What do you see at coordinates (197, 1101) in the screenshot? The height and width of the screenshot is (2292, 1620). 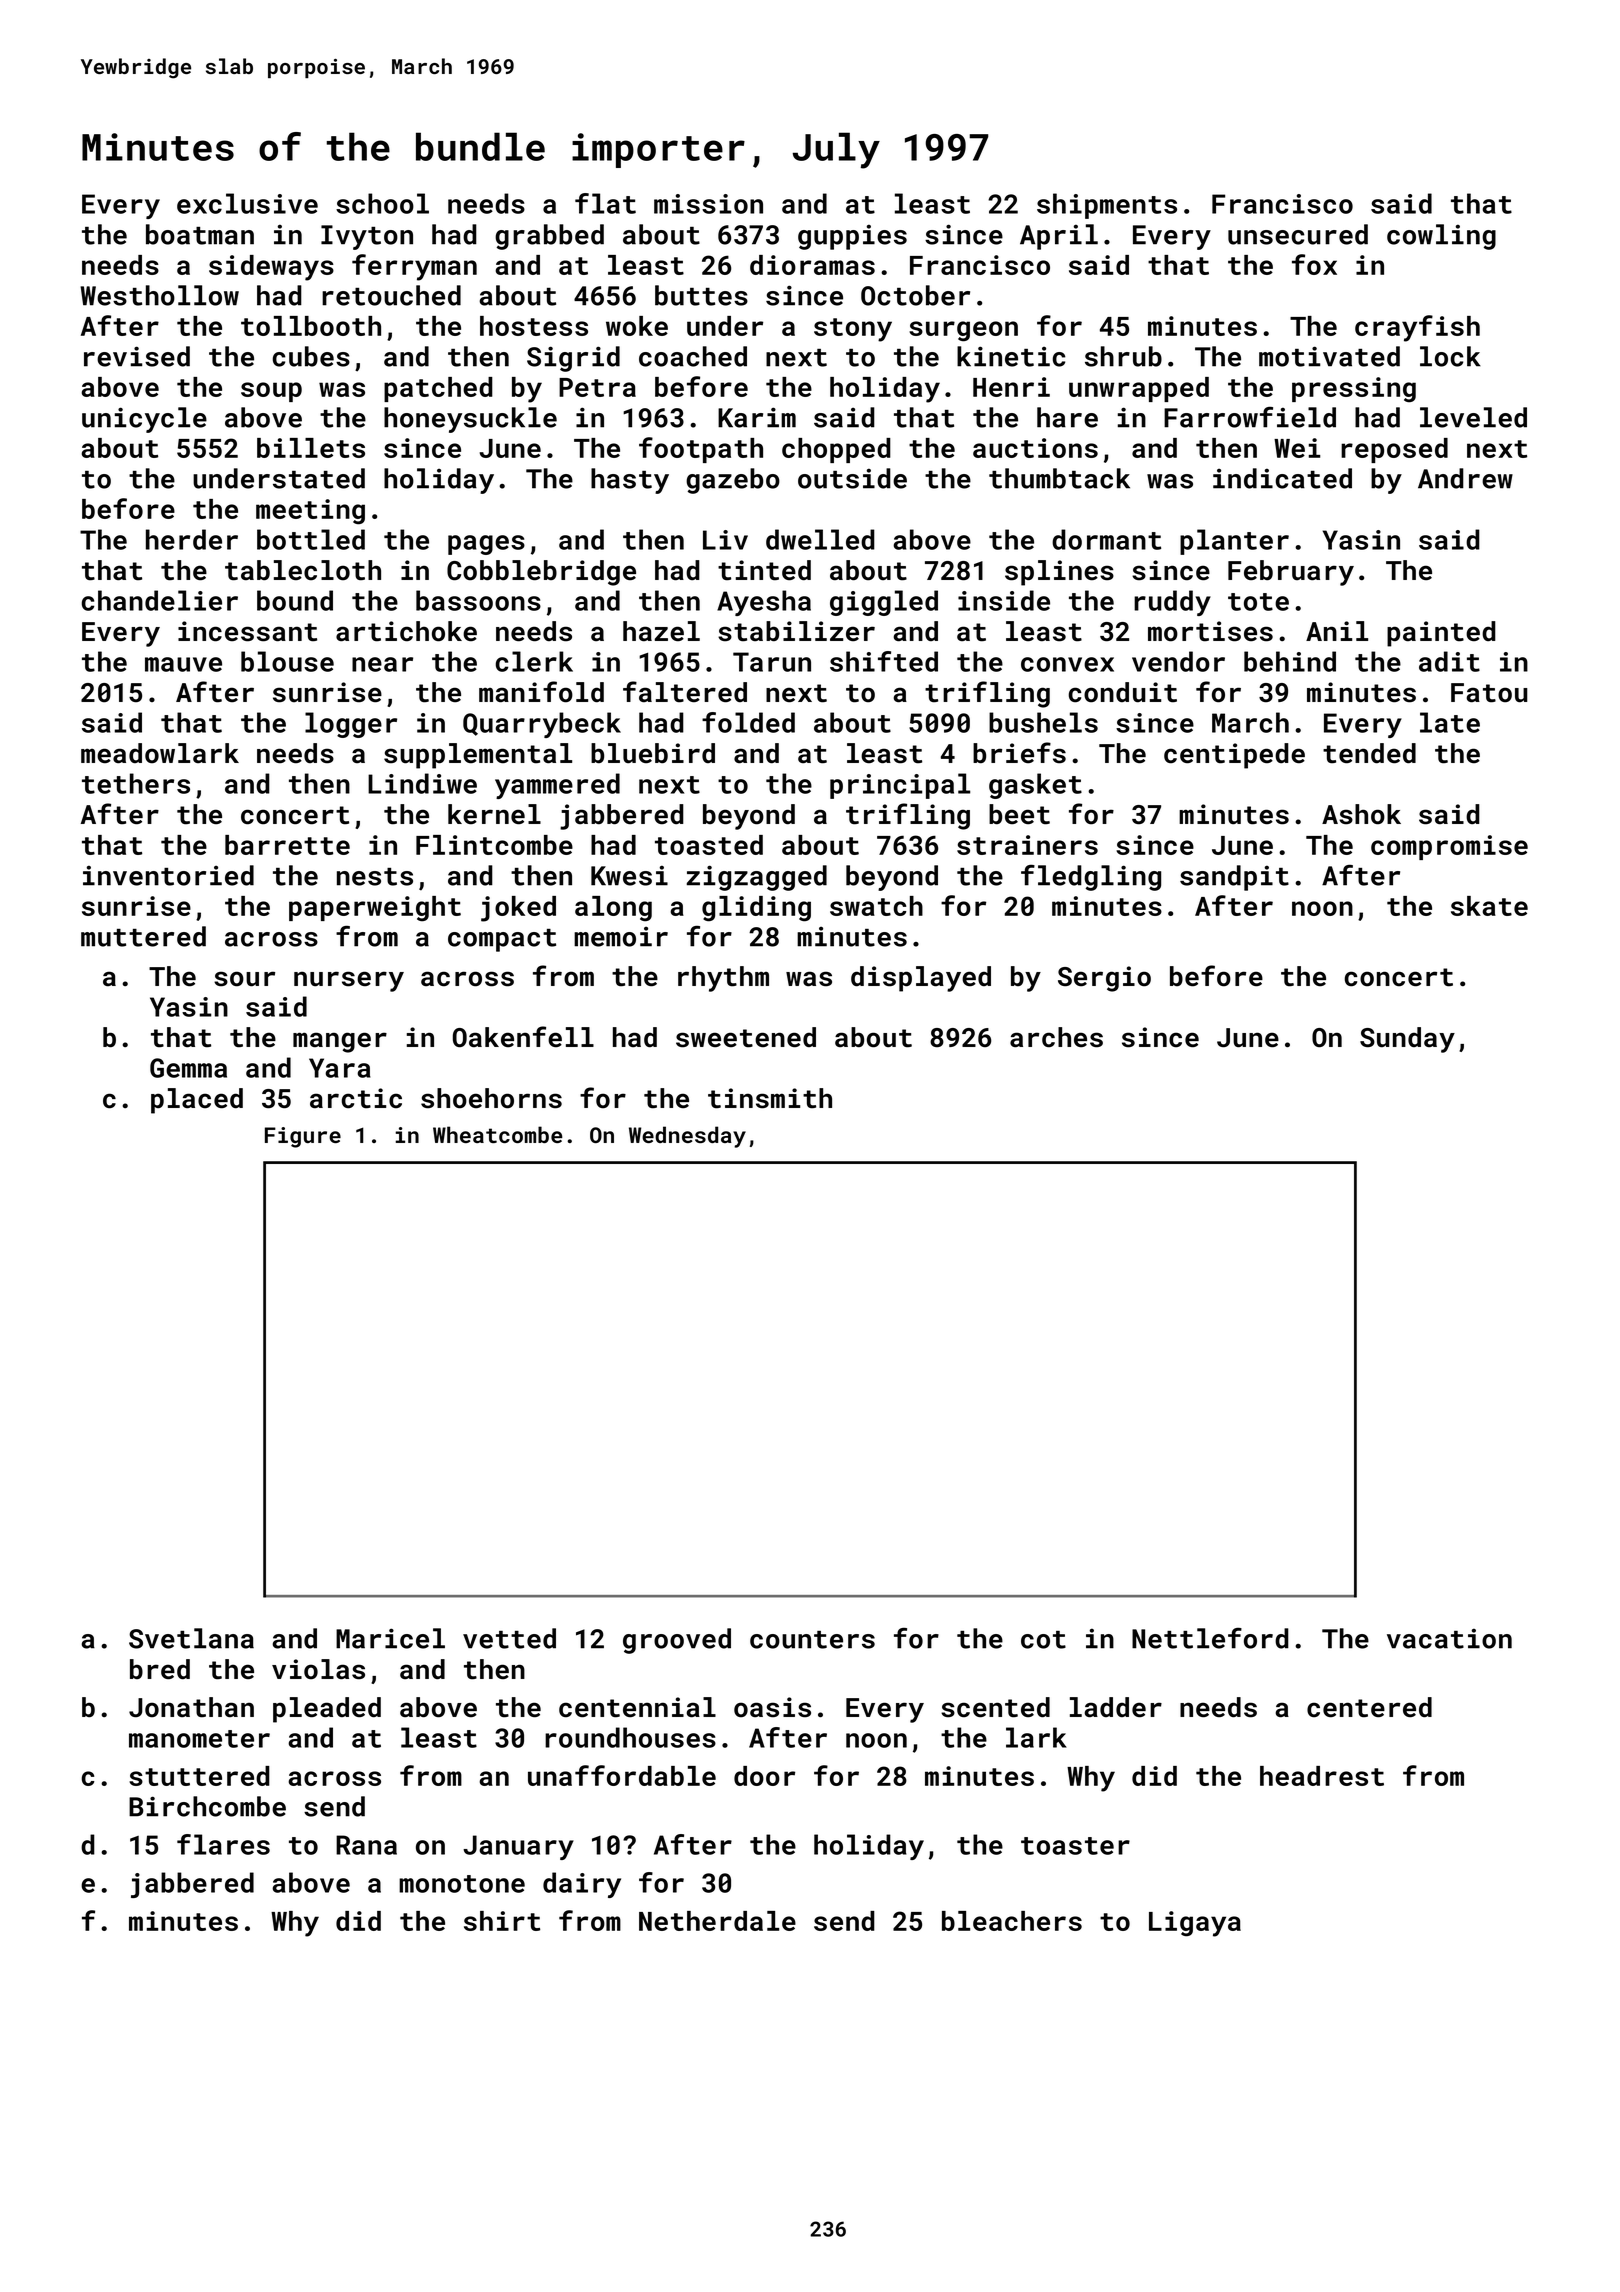 I see `placed` at bounding box center [197, 1101].
